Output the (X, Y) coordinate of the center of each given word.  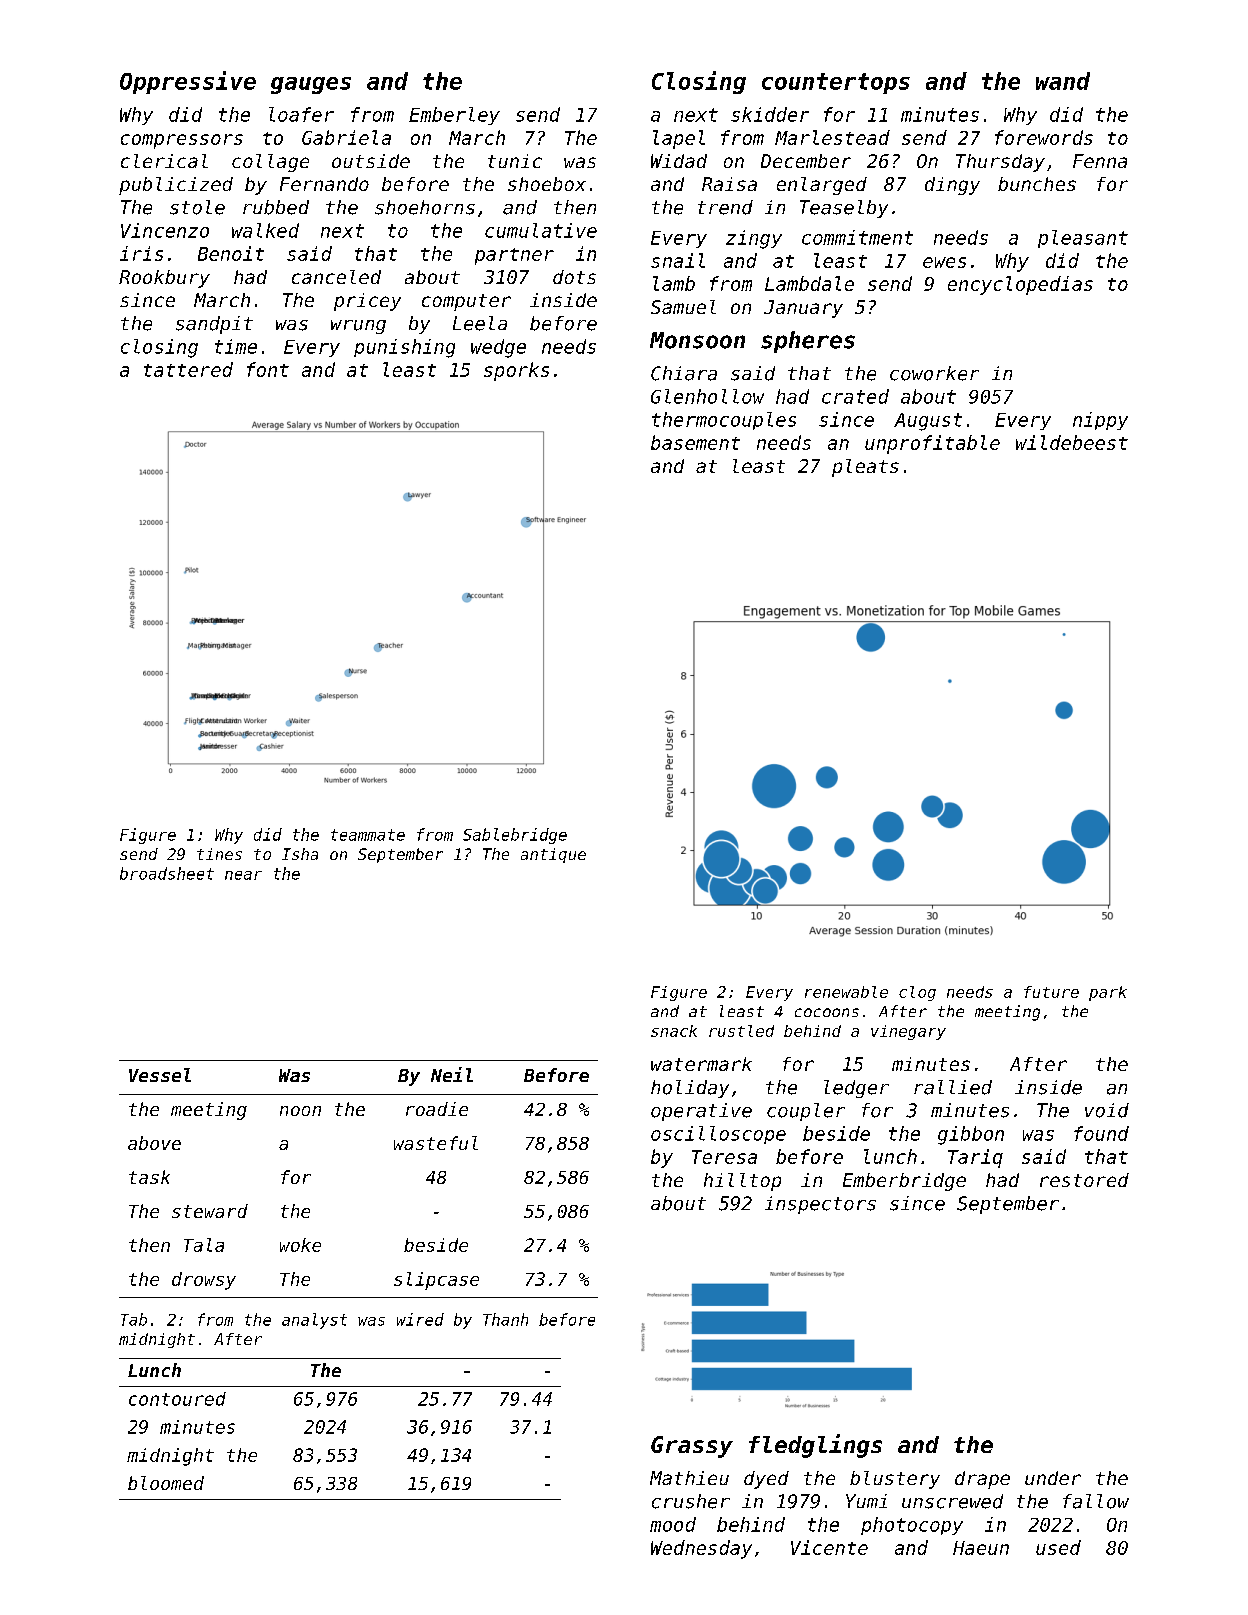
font (268, 369)
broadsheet (167, 873)
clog (917, 993)
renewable (846, 992)
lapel (679, 139)
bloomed (166, 1483)
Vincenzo (165, 230)
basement (695, 442)
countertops (836, 83)
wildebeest (1072, 442)
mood (673, 1524)
